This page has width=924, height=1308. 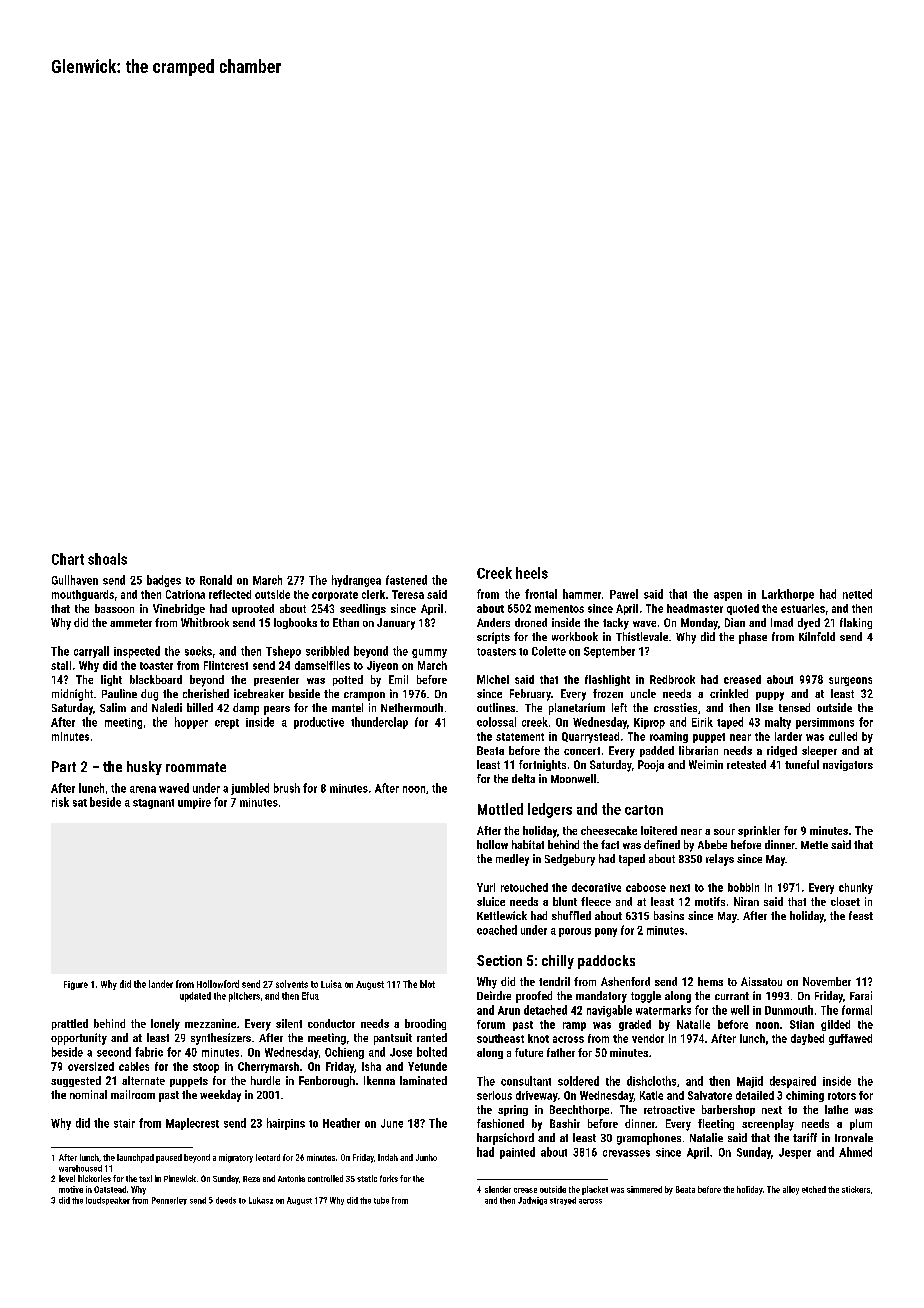 I want to click on fastened, so click(x=406, y=580).
